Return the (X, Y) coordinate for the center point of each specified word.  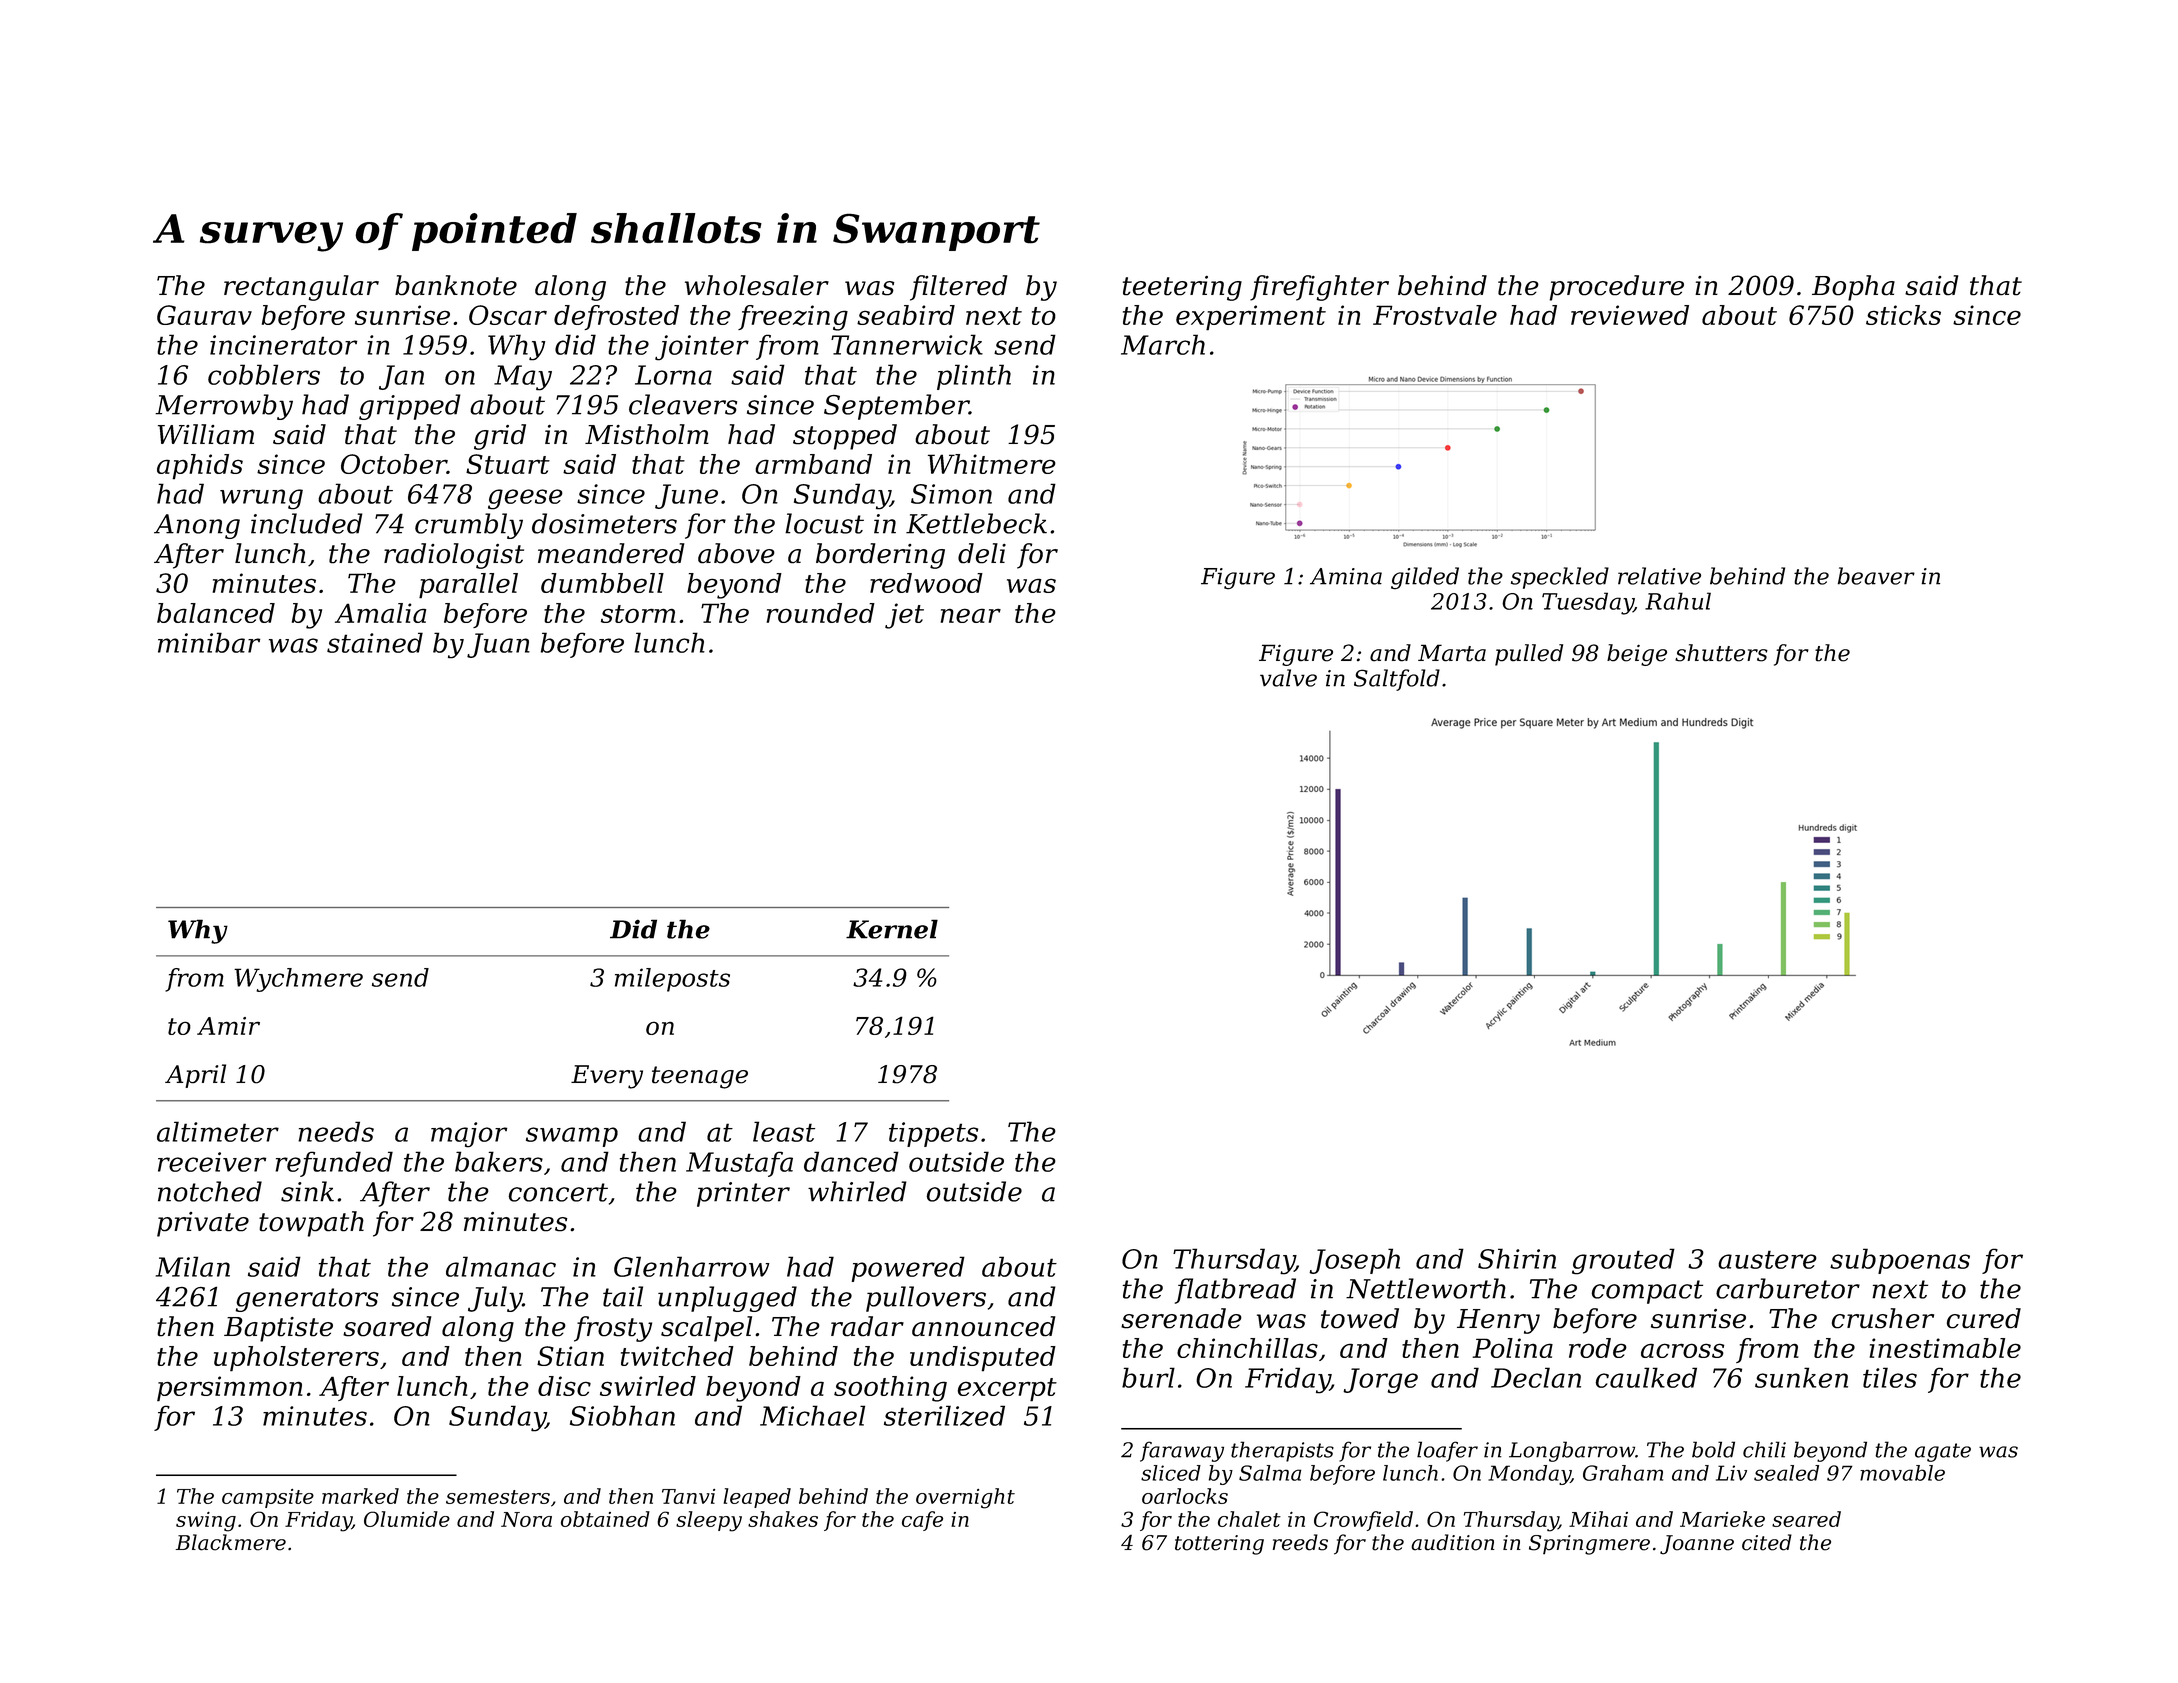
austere (1767, 1259)
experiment (1251, 318)
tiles (1890, 1377)
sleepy (709, 1521)
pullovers (926, 1299)
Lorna (673, 375)
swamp (572, 1137)
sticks (1903, 315)
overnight (965, 1498)
